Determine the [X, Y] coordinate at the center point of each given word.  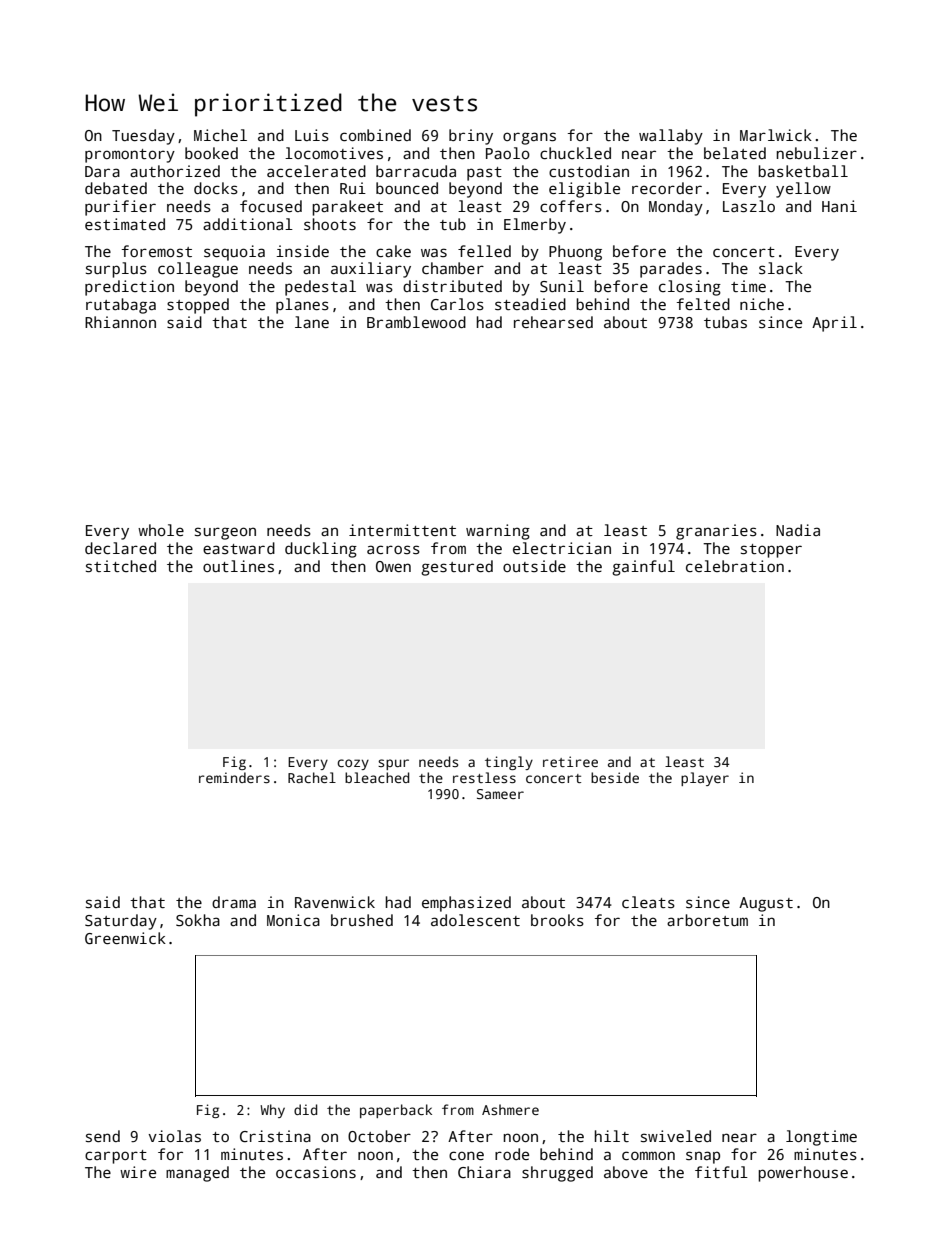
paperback [396, 1111]
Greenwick [125, 938]
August [766, 904]
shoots [330, 224]
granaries [716, 532]
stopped [198, 306]
